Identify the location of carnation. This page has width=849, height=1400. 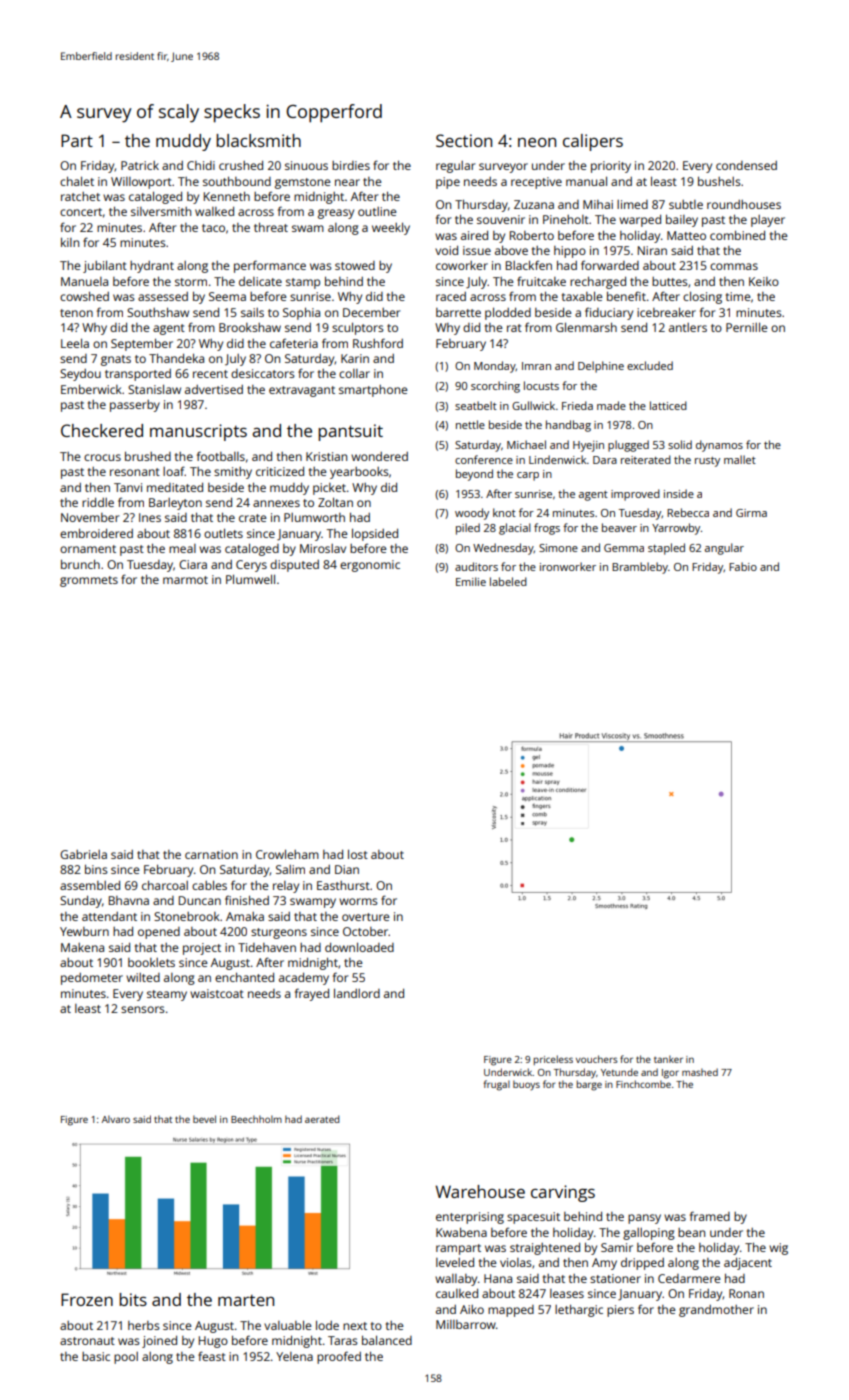
(211, 854).
